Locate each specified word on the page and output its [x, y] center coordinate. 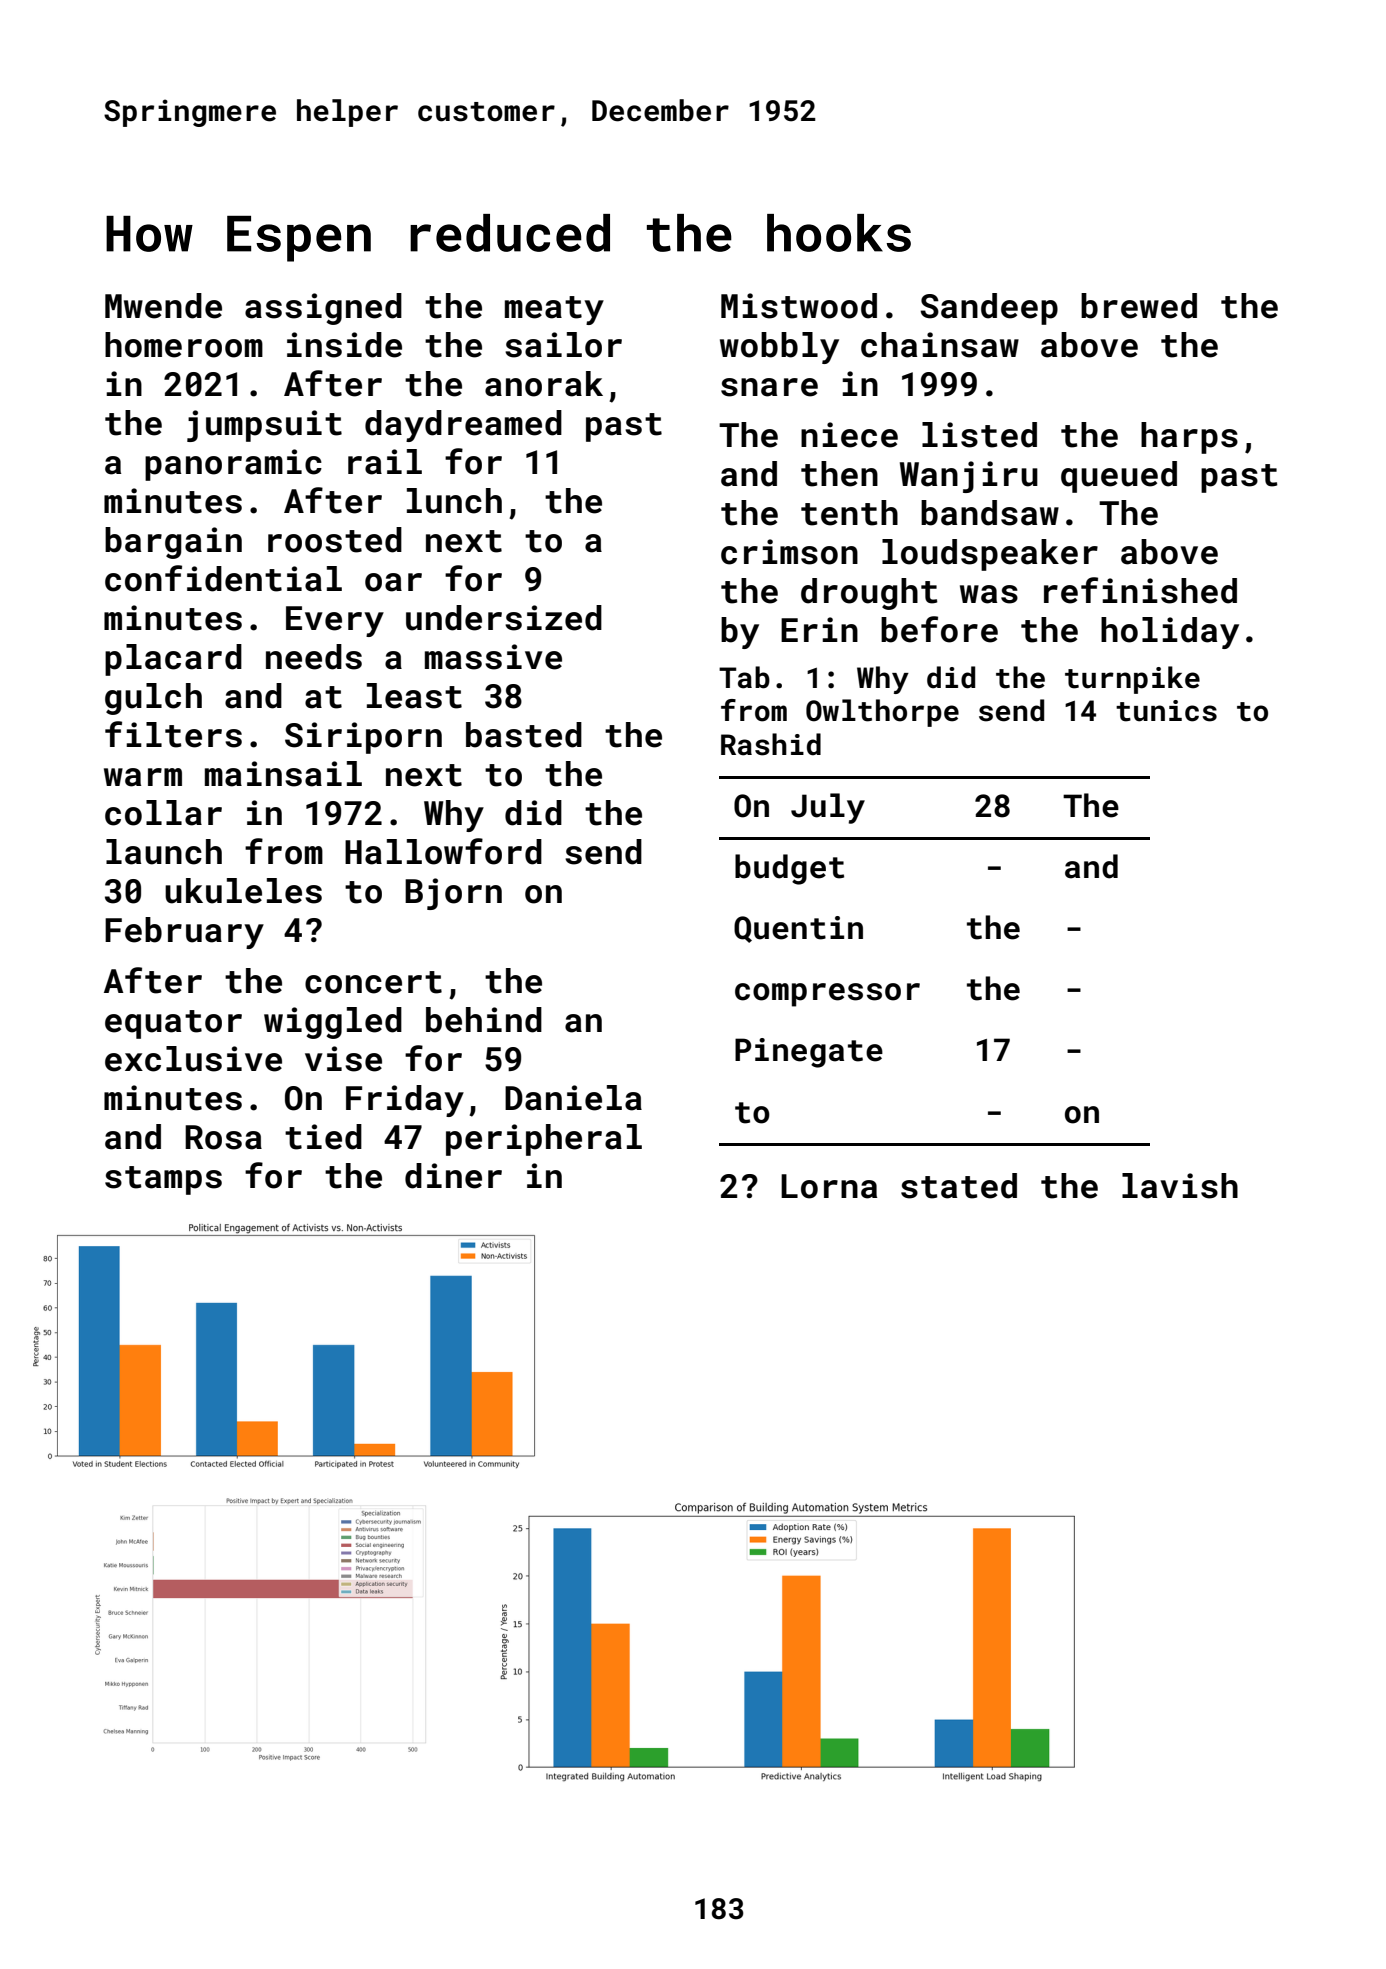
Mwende [163, 306]
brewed [1139, 306]
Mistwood [799, 306]
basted [524, 735]
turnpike [1132, 680]
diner [453, 1176]
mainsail [283, 774]
